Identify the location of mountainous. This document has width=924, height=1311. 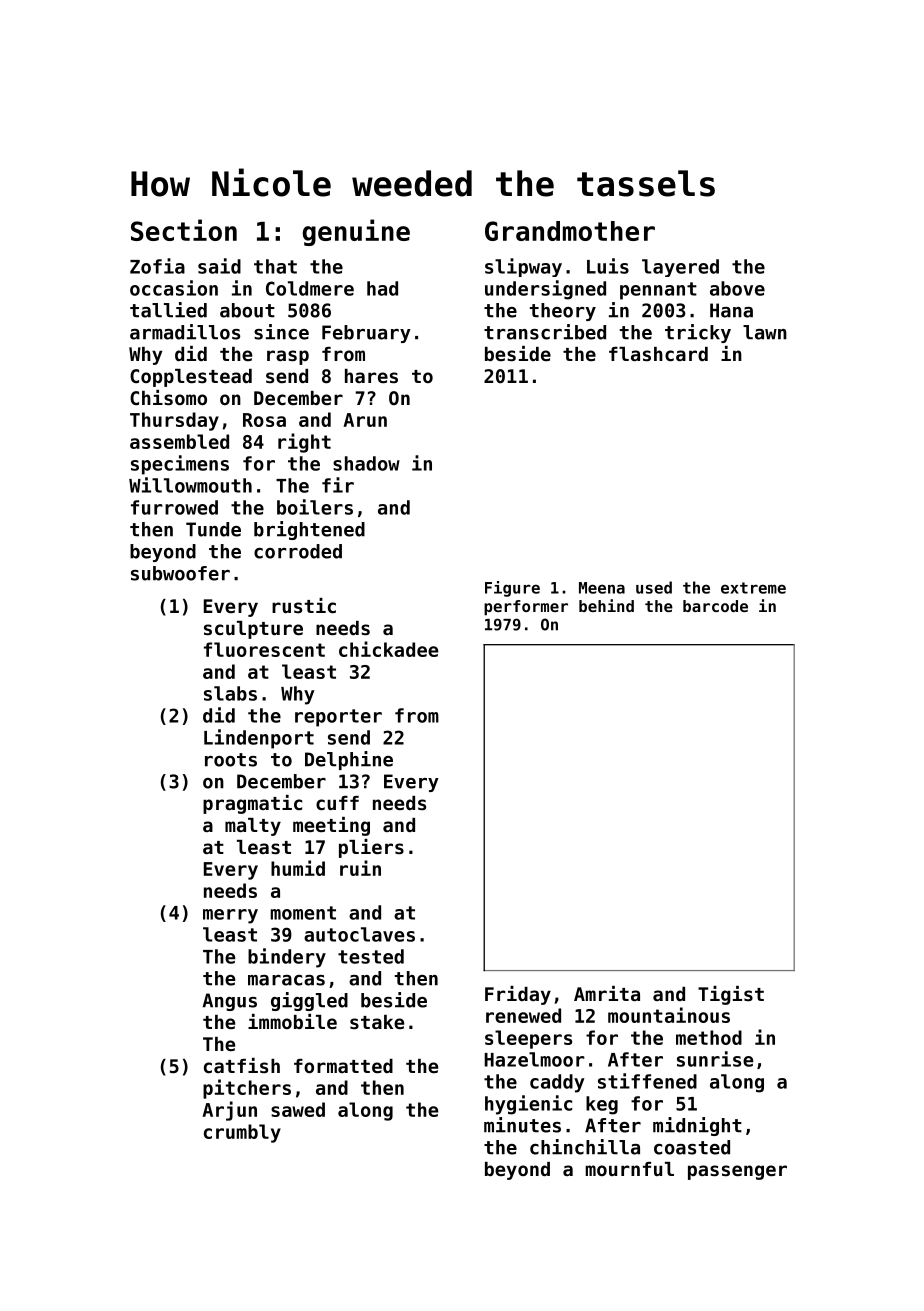
(669, 1015).
